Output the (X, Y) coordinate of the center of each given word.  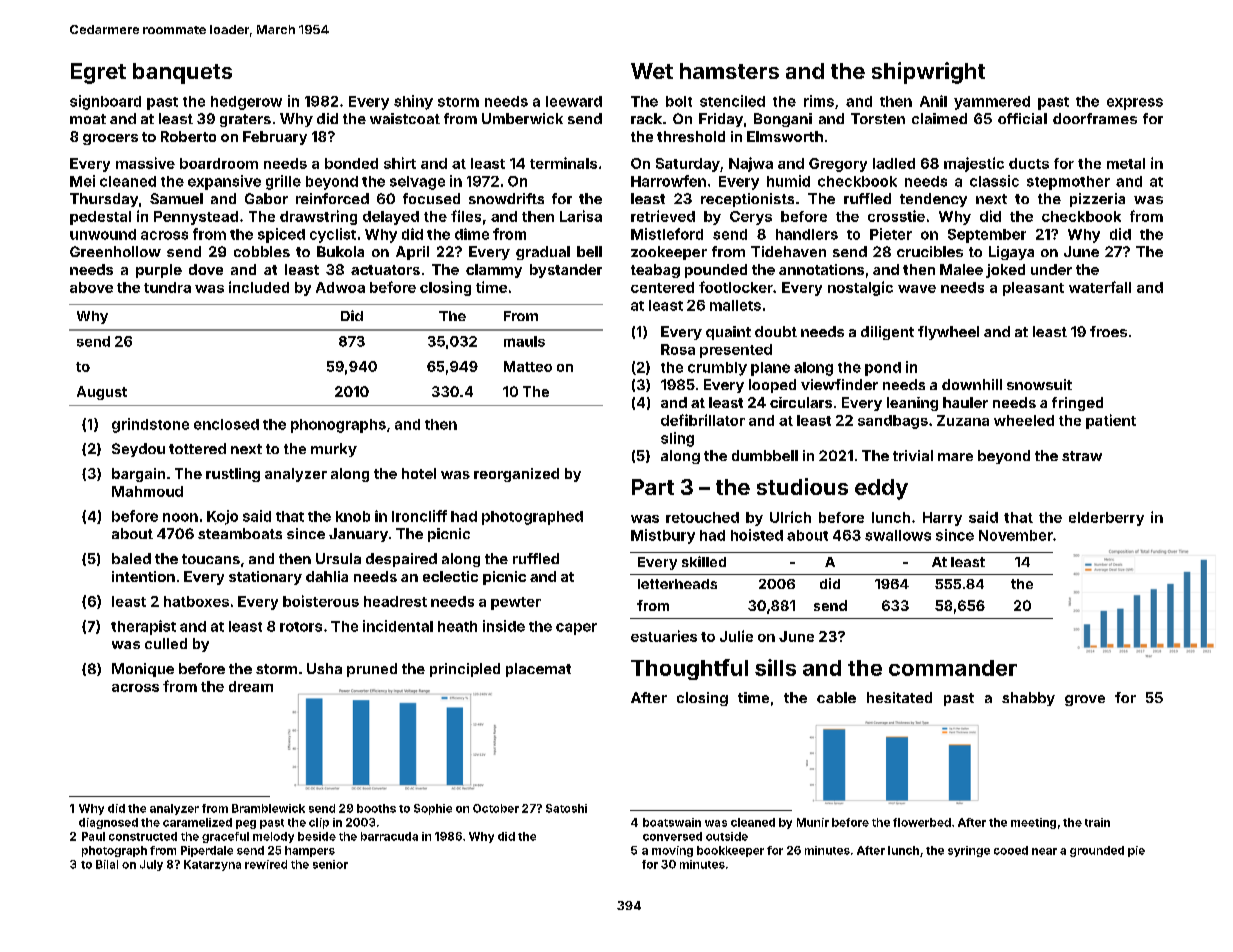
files (466, 216)
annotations (821, 269)
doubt (776, 331)
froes (1108, 331)
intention (143, 576)
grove (1085, 700)
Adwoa (340, 287)
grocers (110, 139)
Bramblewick (268, 808)
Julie (736, 636)
